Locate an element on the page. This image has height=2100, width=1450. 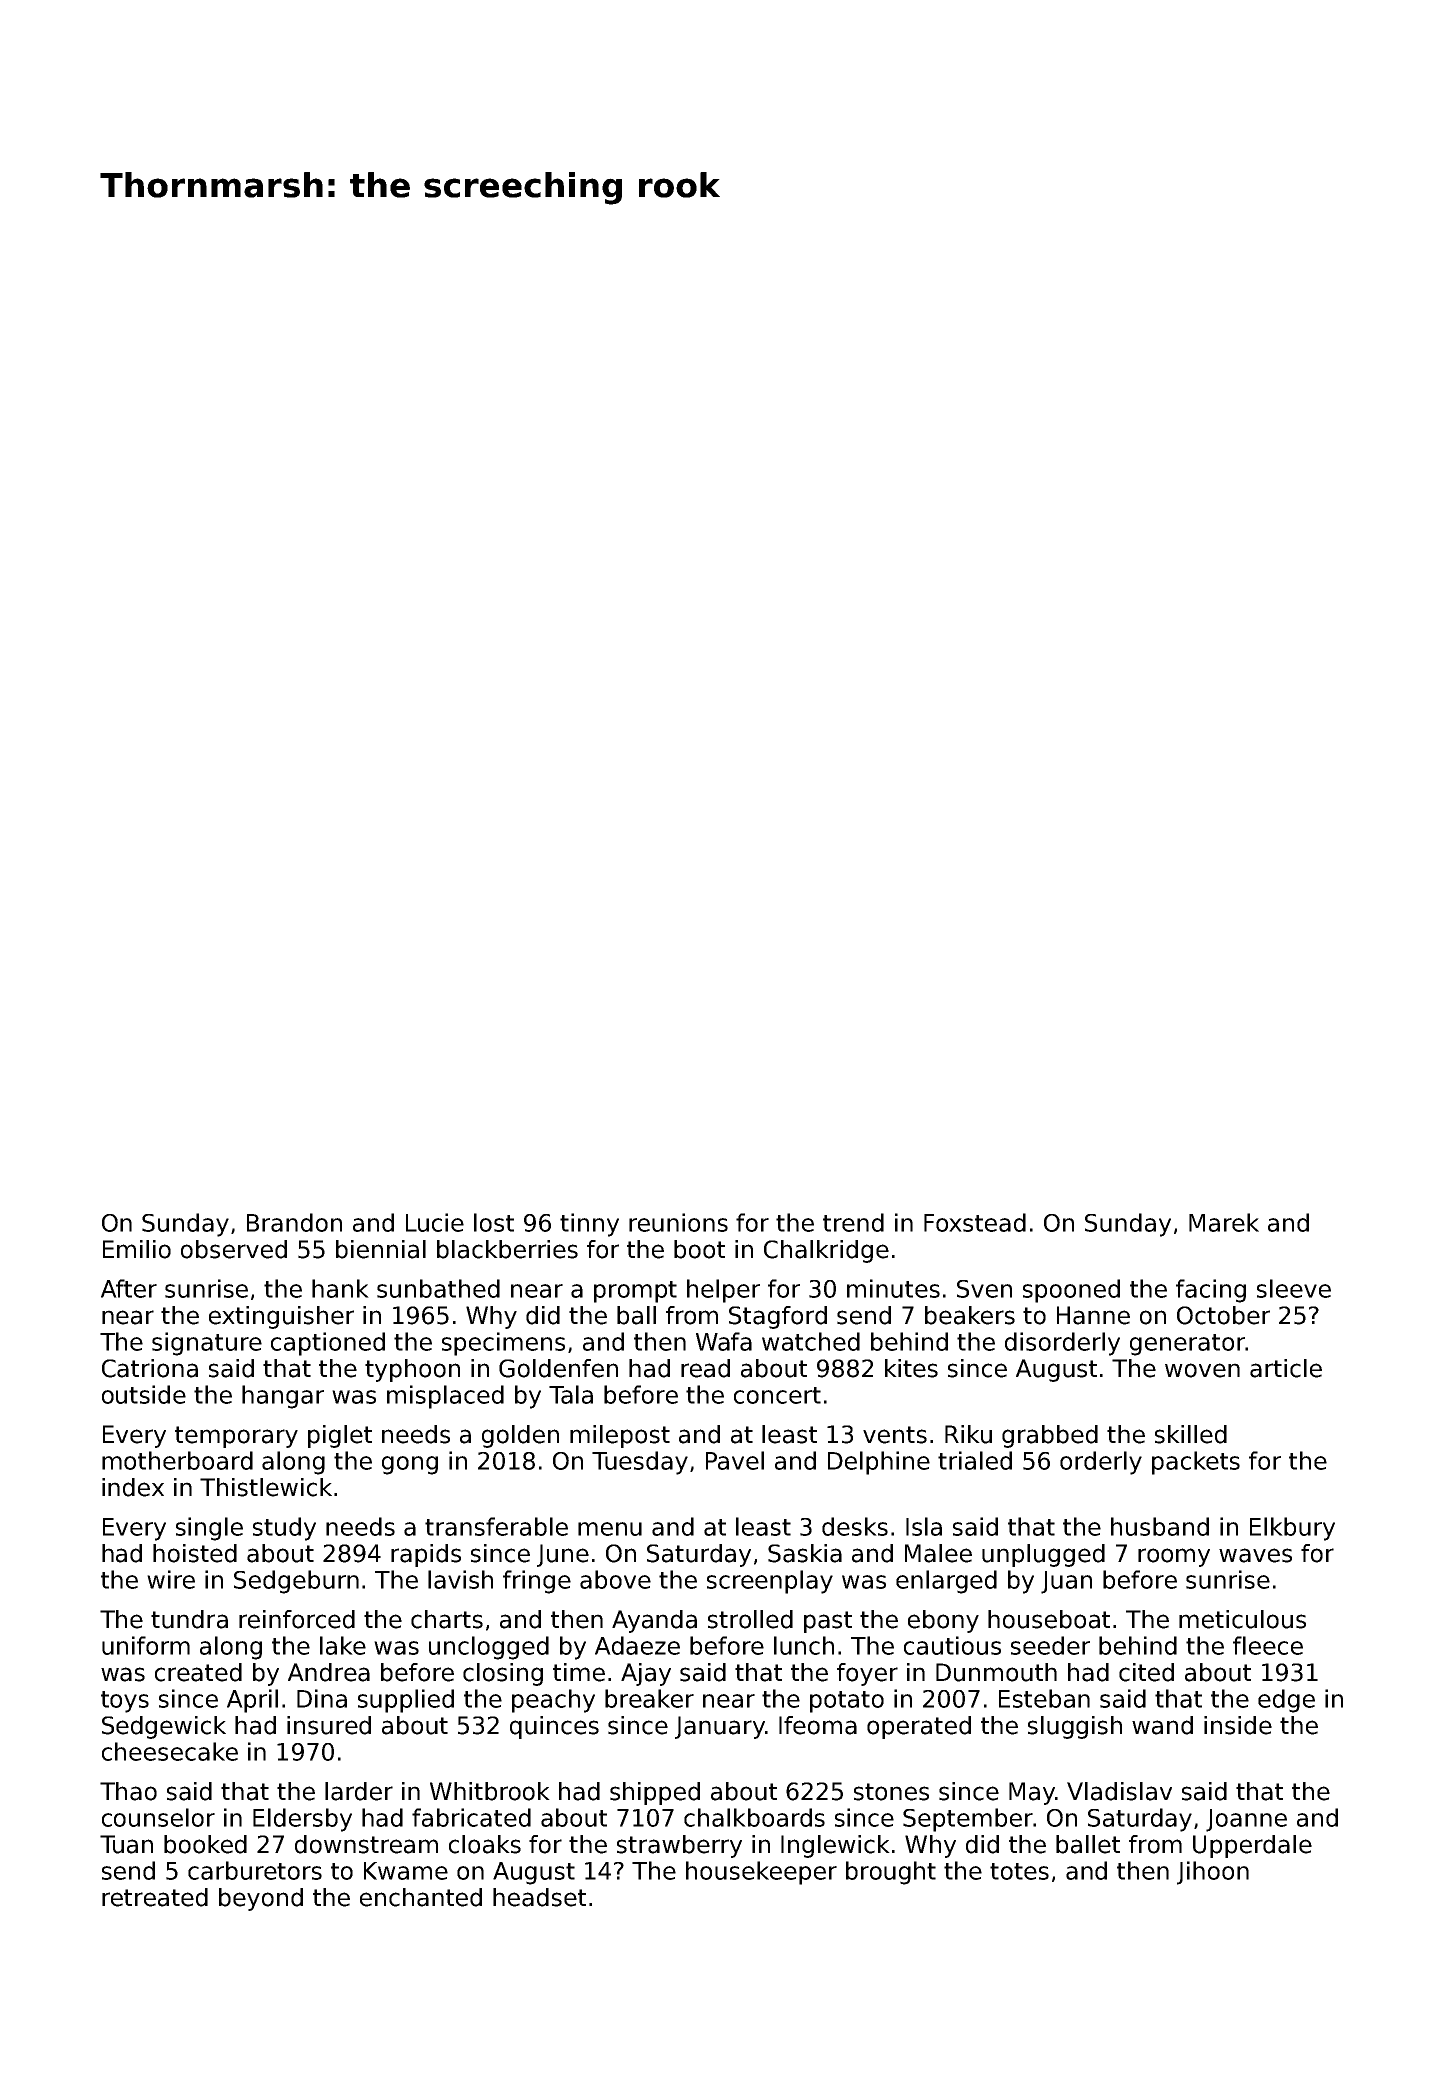
packets is located at coordinates (1196, 1463).
